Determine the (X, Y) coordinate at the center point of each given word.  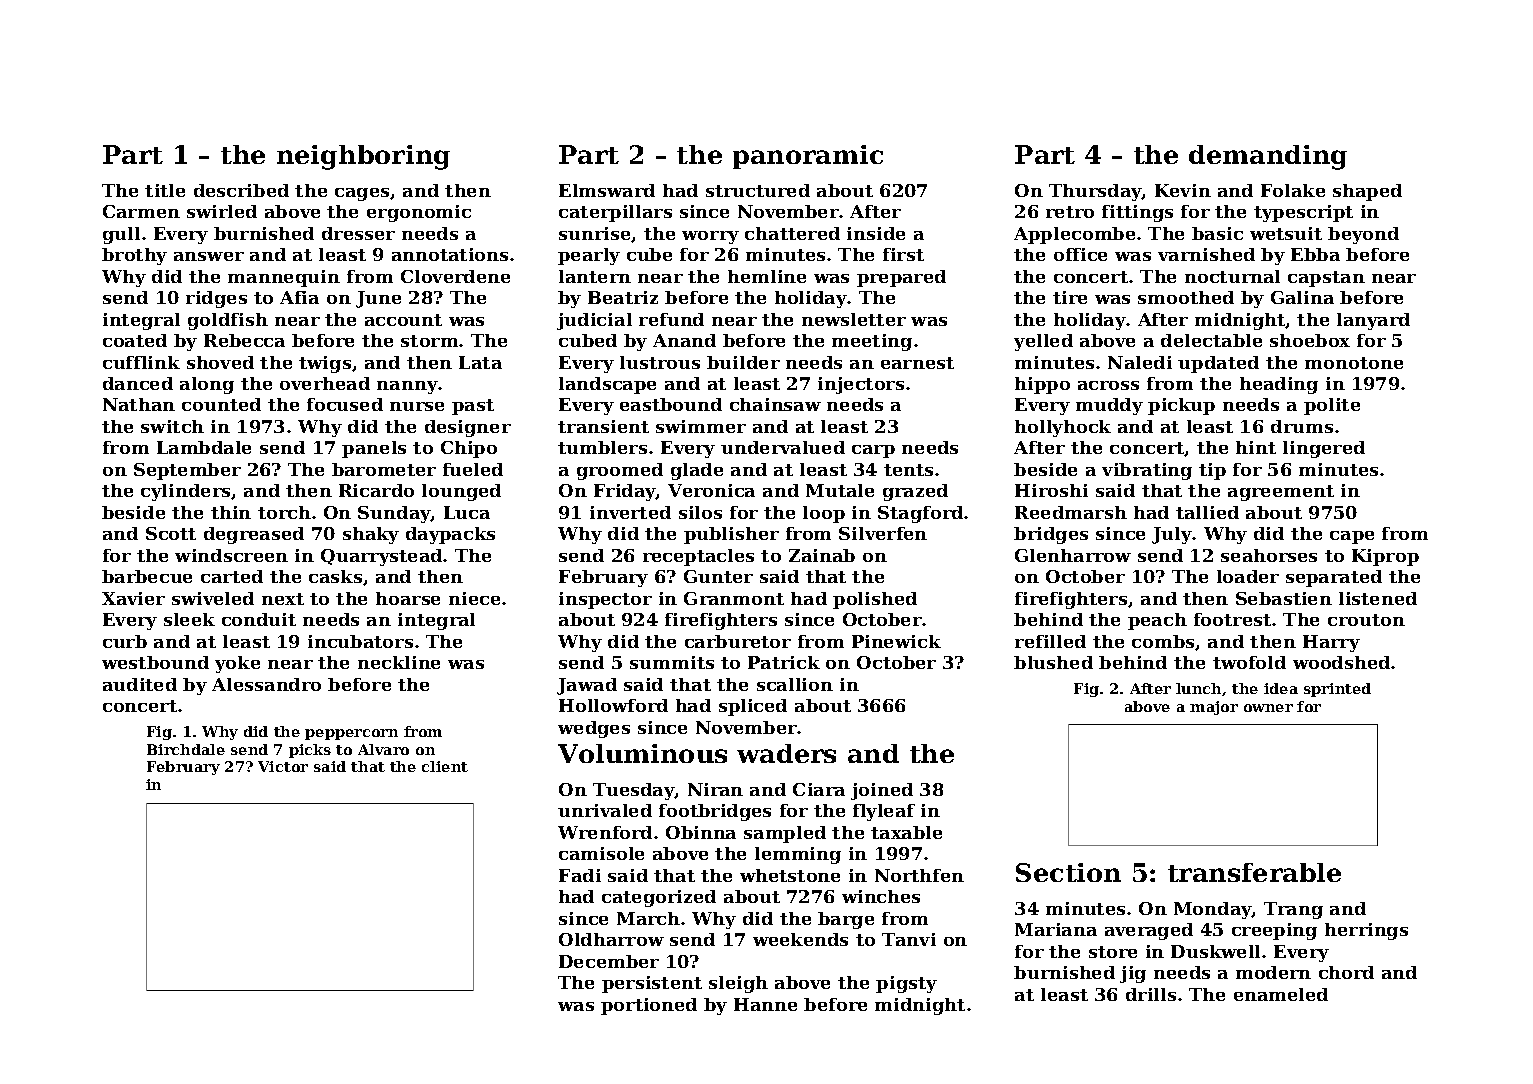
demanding (1268, 157)
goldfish (228, 321)
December (609, 961)
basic (1217, 233)
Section (1068, 872)
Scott (171, 533)
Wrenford (605, 832)
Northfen (919, 875)
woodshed (1341, 662)
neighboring (363, 157)
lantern (595, 276)
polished (875, 600)
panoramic (808, 157)
